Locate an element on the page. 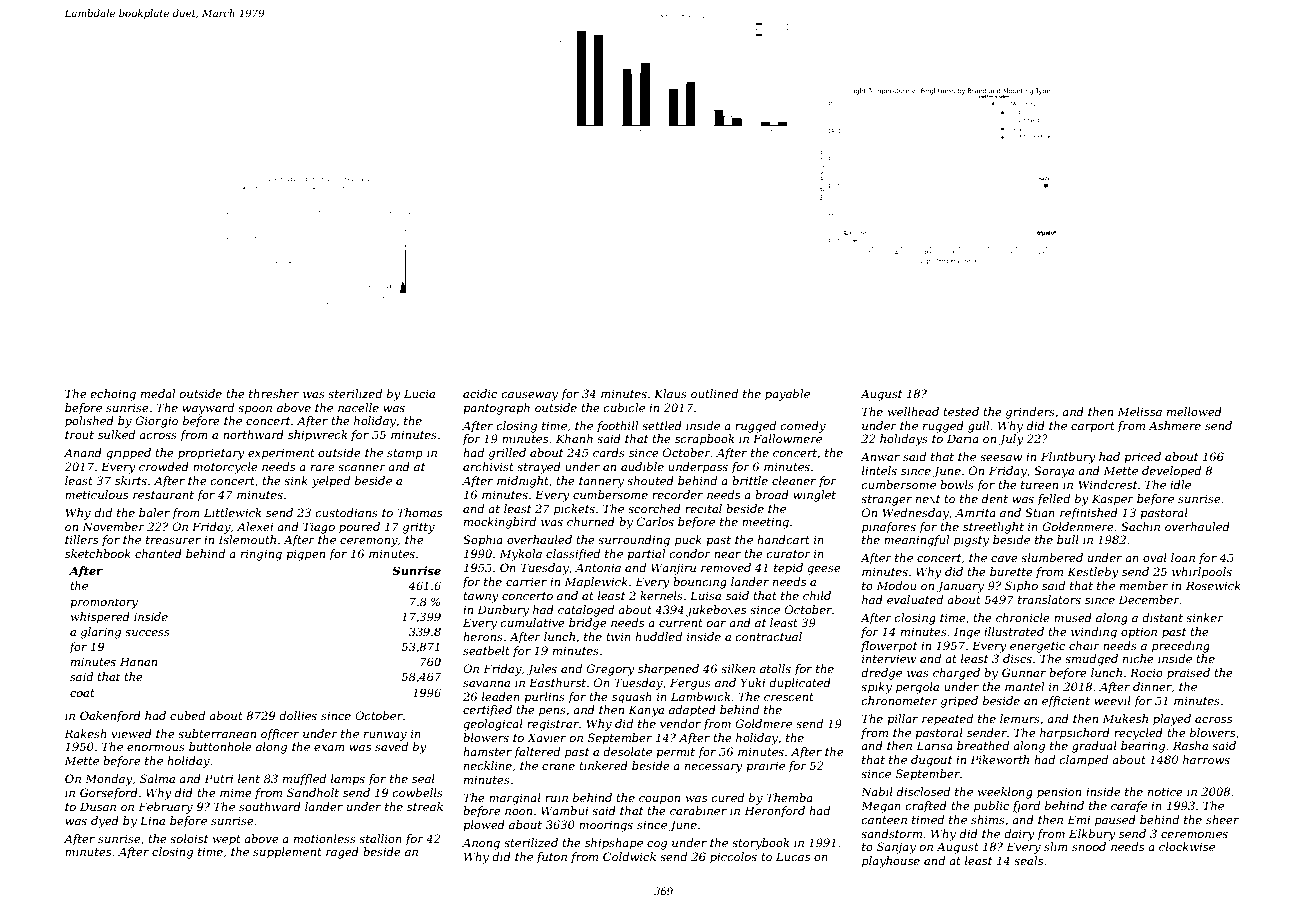  Melissa is located at coordinates (1139, 411).
